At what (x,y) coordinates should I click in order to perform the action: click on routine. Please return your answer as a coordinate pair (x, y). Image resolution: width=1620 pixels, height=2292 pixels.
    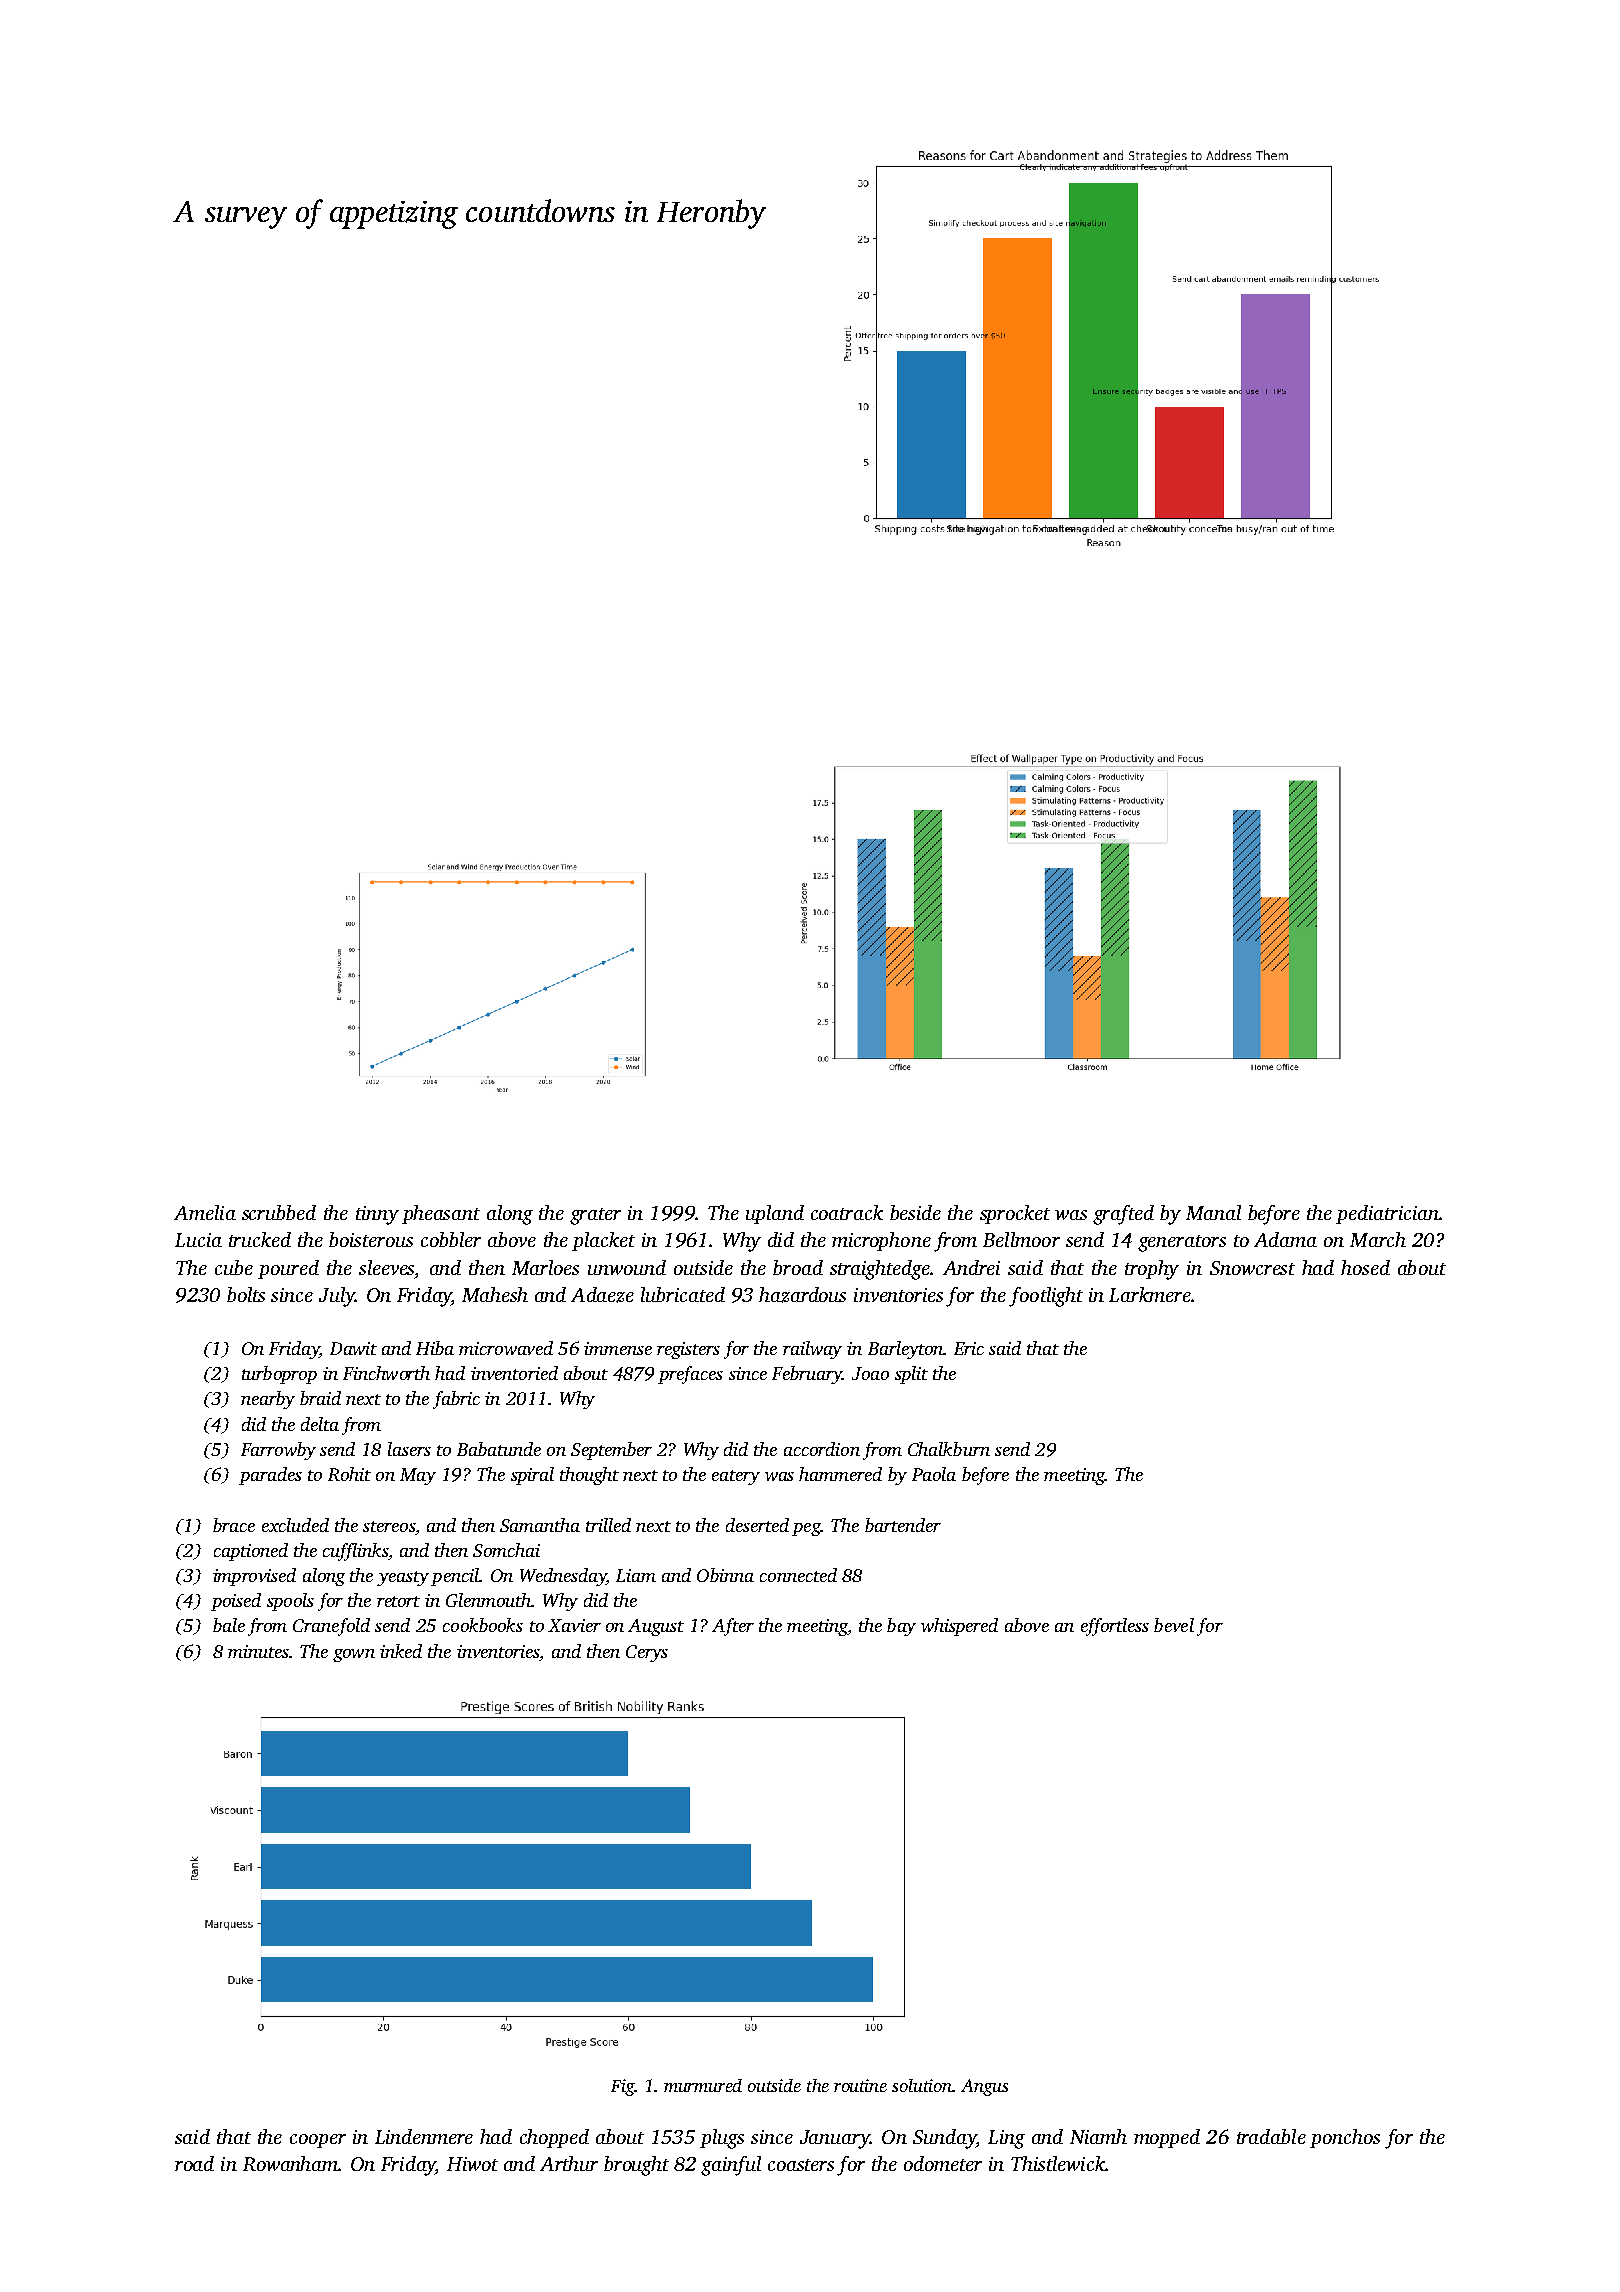
    Looking at the image, I should click on (860, 2085).
